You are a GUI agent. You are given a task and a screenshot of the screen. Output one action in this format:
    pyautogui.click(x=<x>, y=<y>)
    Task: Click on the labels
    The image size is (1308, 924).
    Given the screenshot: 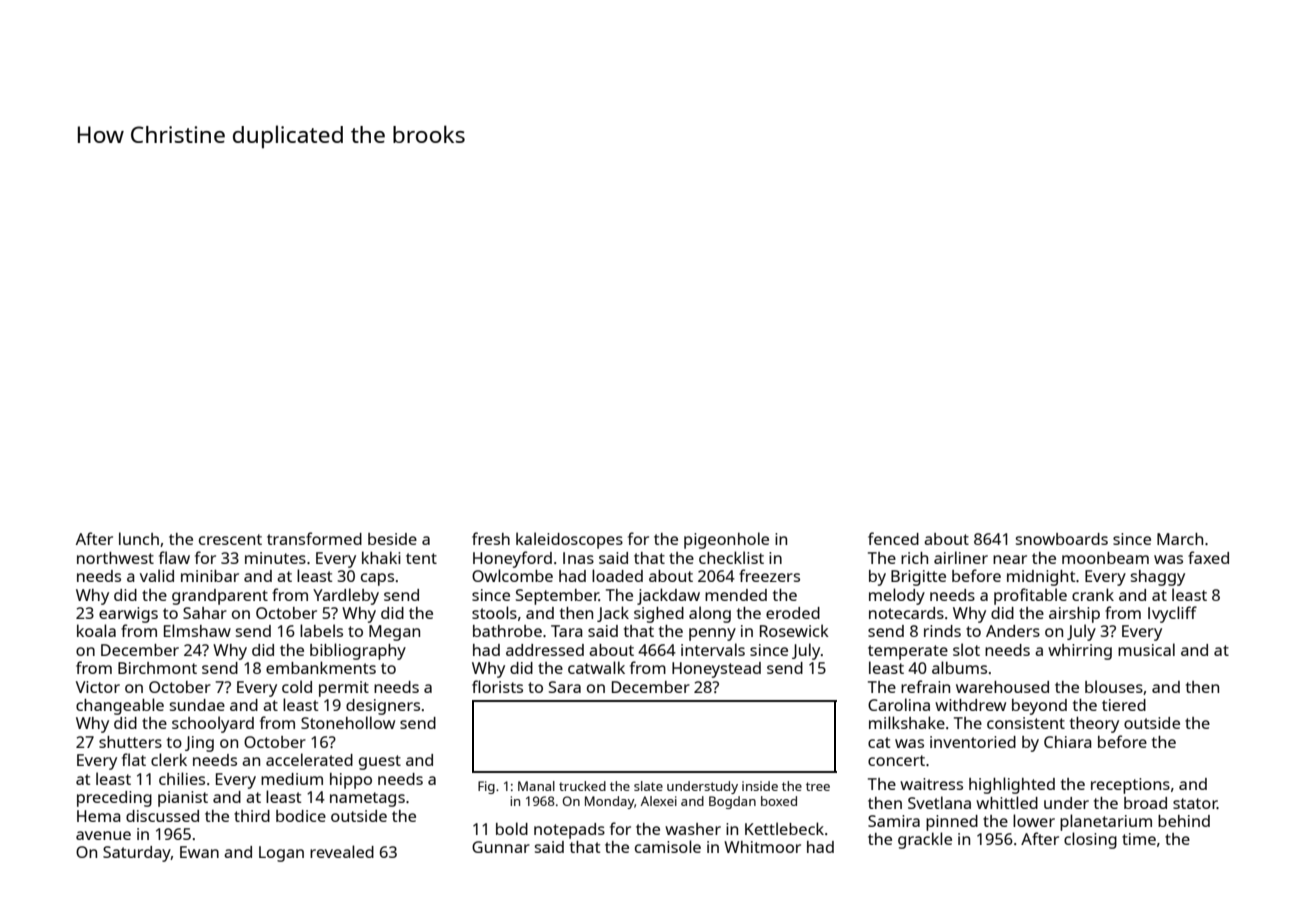 What is the action you would take?
    pyautogui.click(x=321, y=630)
